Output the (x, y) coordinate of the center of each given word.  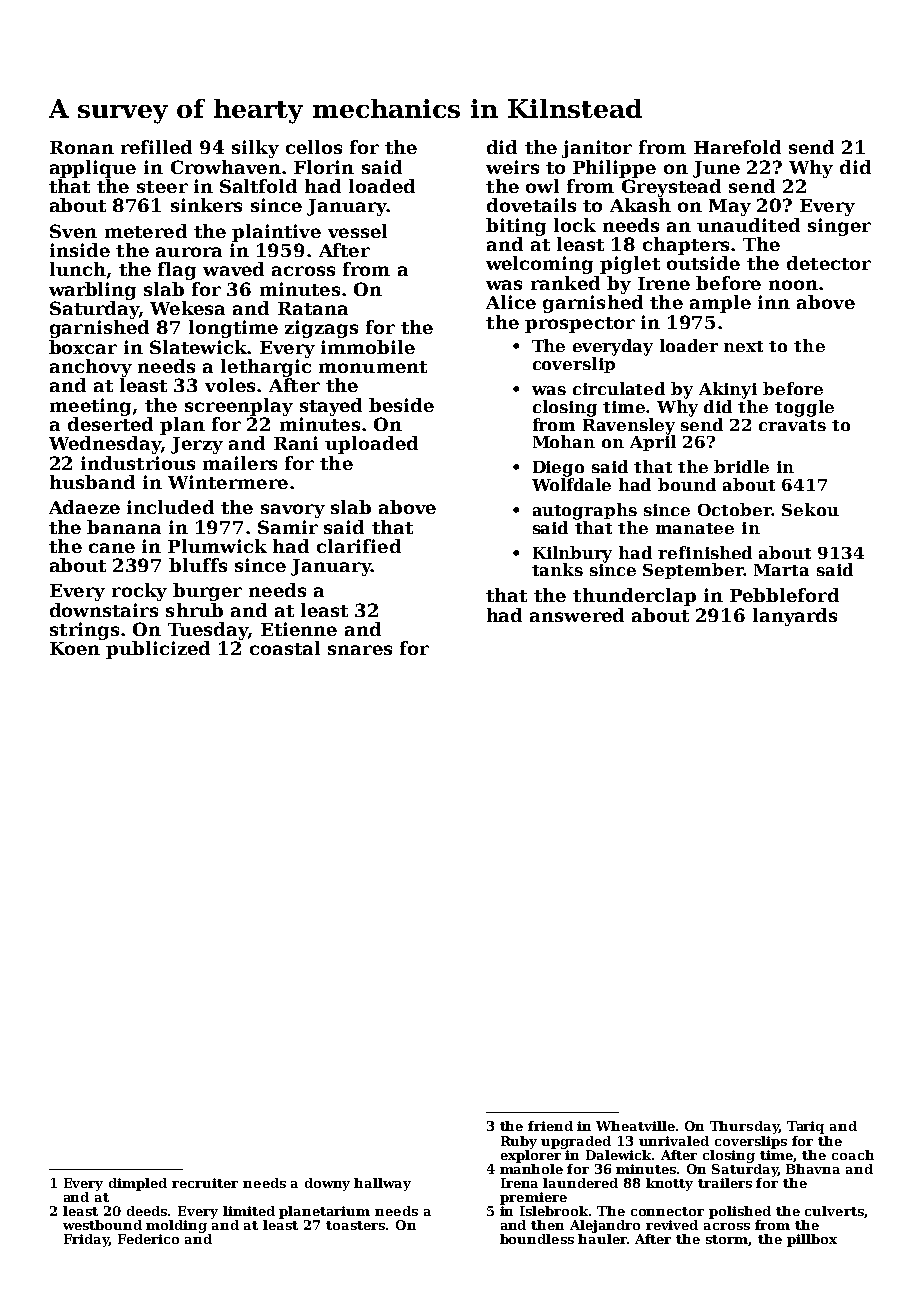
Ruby (519, 1142)
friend (550, 1126)
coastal (285, 648)
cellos (314, 147)
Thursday (744, 1127)
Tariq (805, 1127)
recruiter (205, 1183)
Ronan (82, 147)
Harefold (737, 147)
